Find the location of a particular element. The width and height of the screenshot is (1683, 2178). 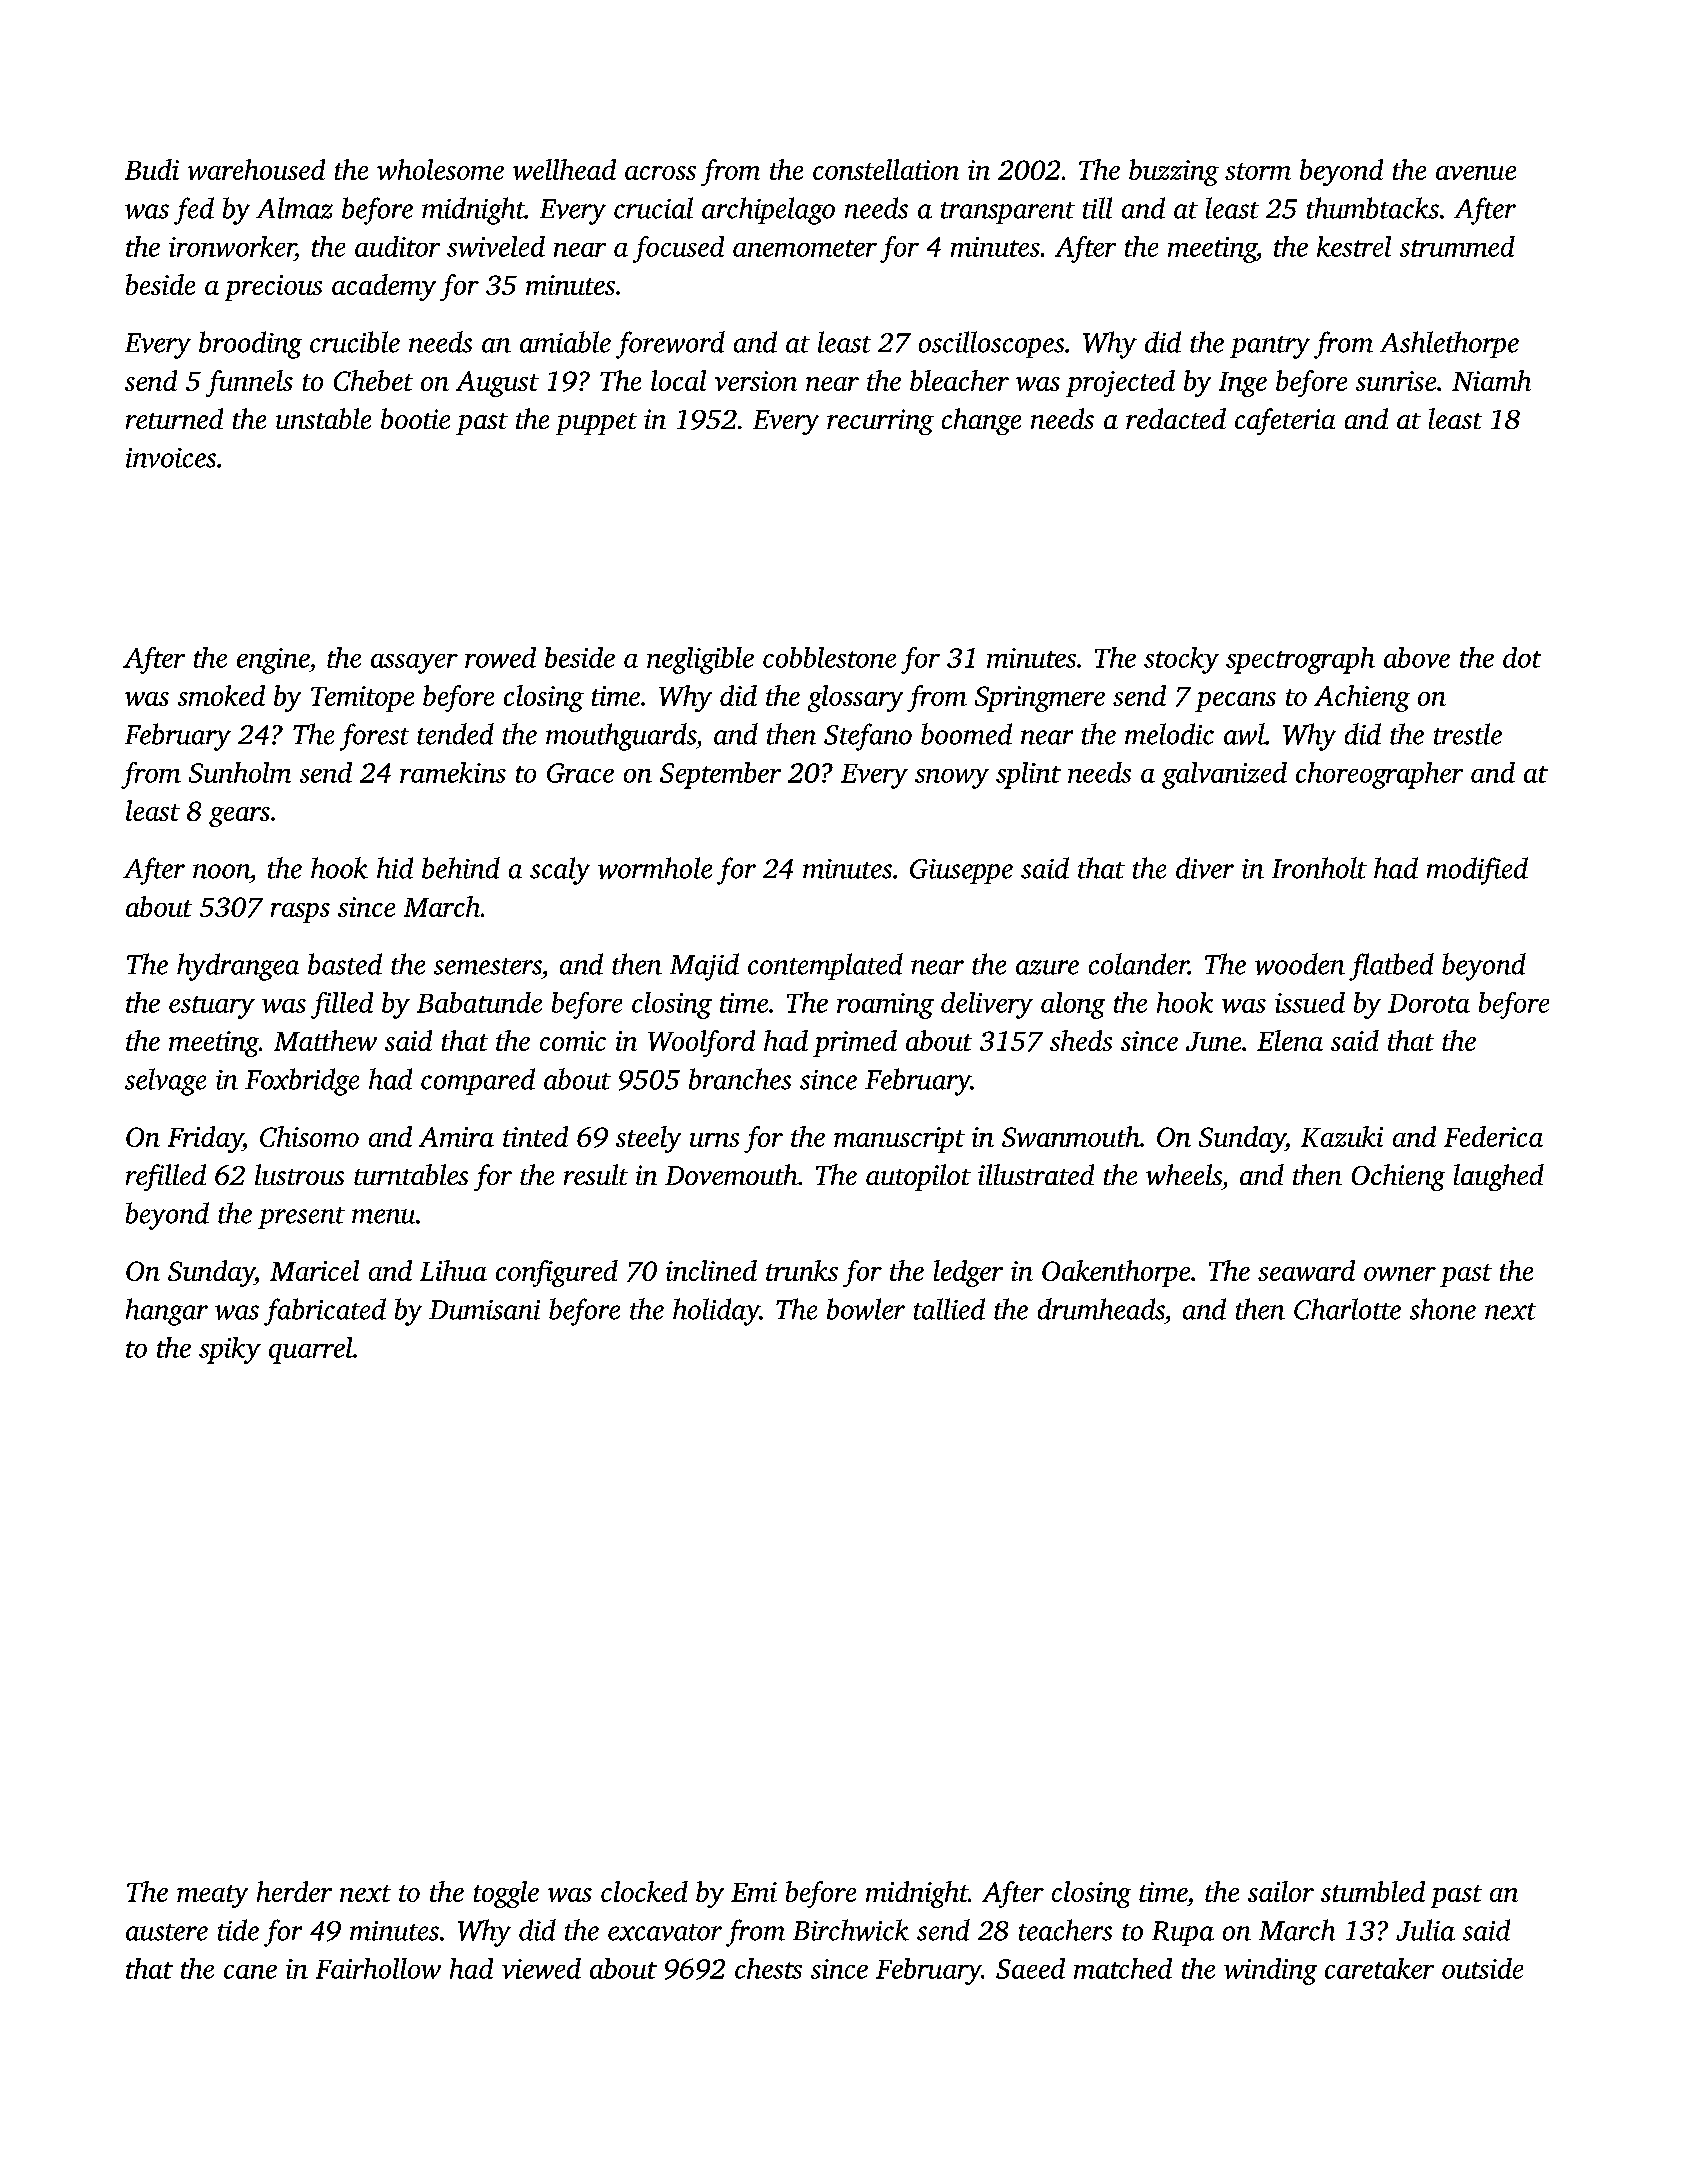

clocked is located at coordinates (644, 1891).
